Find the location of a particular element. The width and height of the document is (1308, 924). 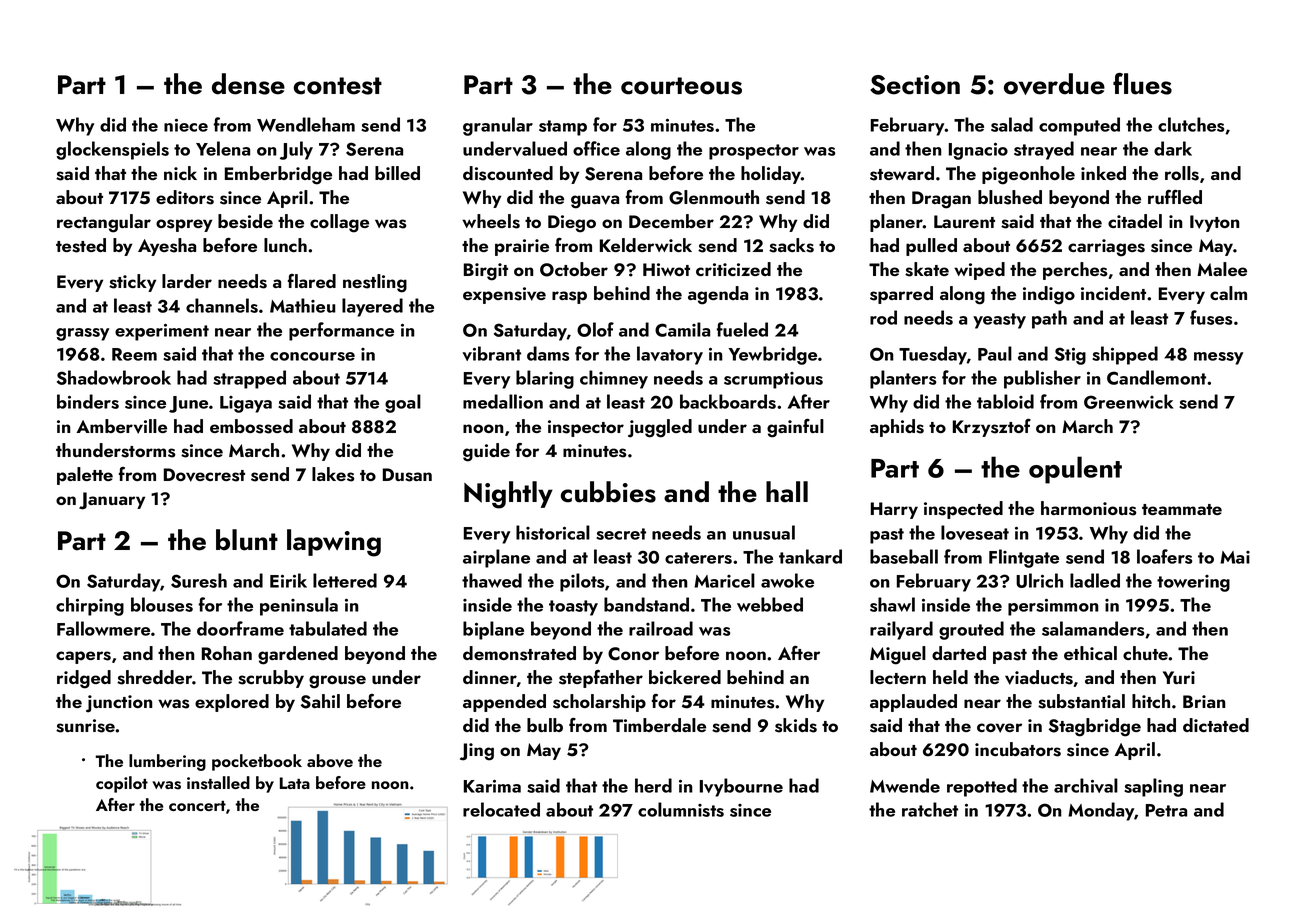

historical is located at coordinates (553, 532).
